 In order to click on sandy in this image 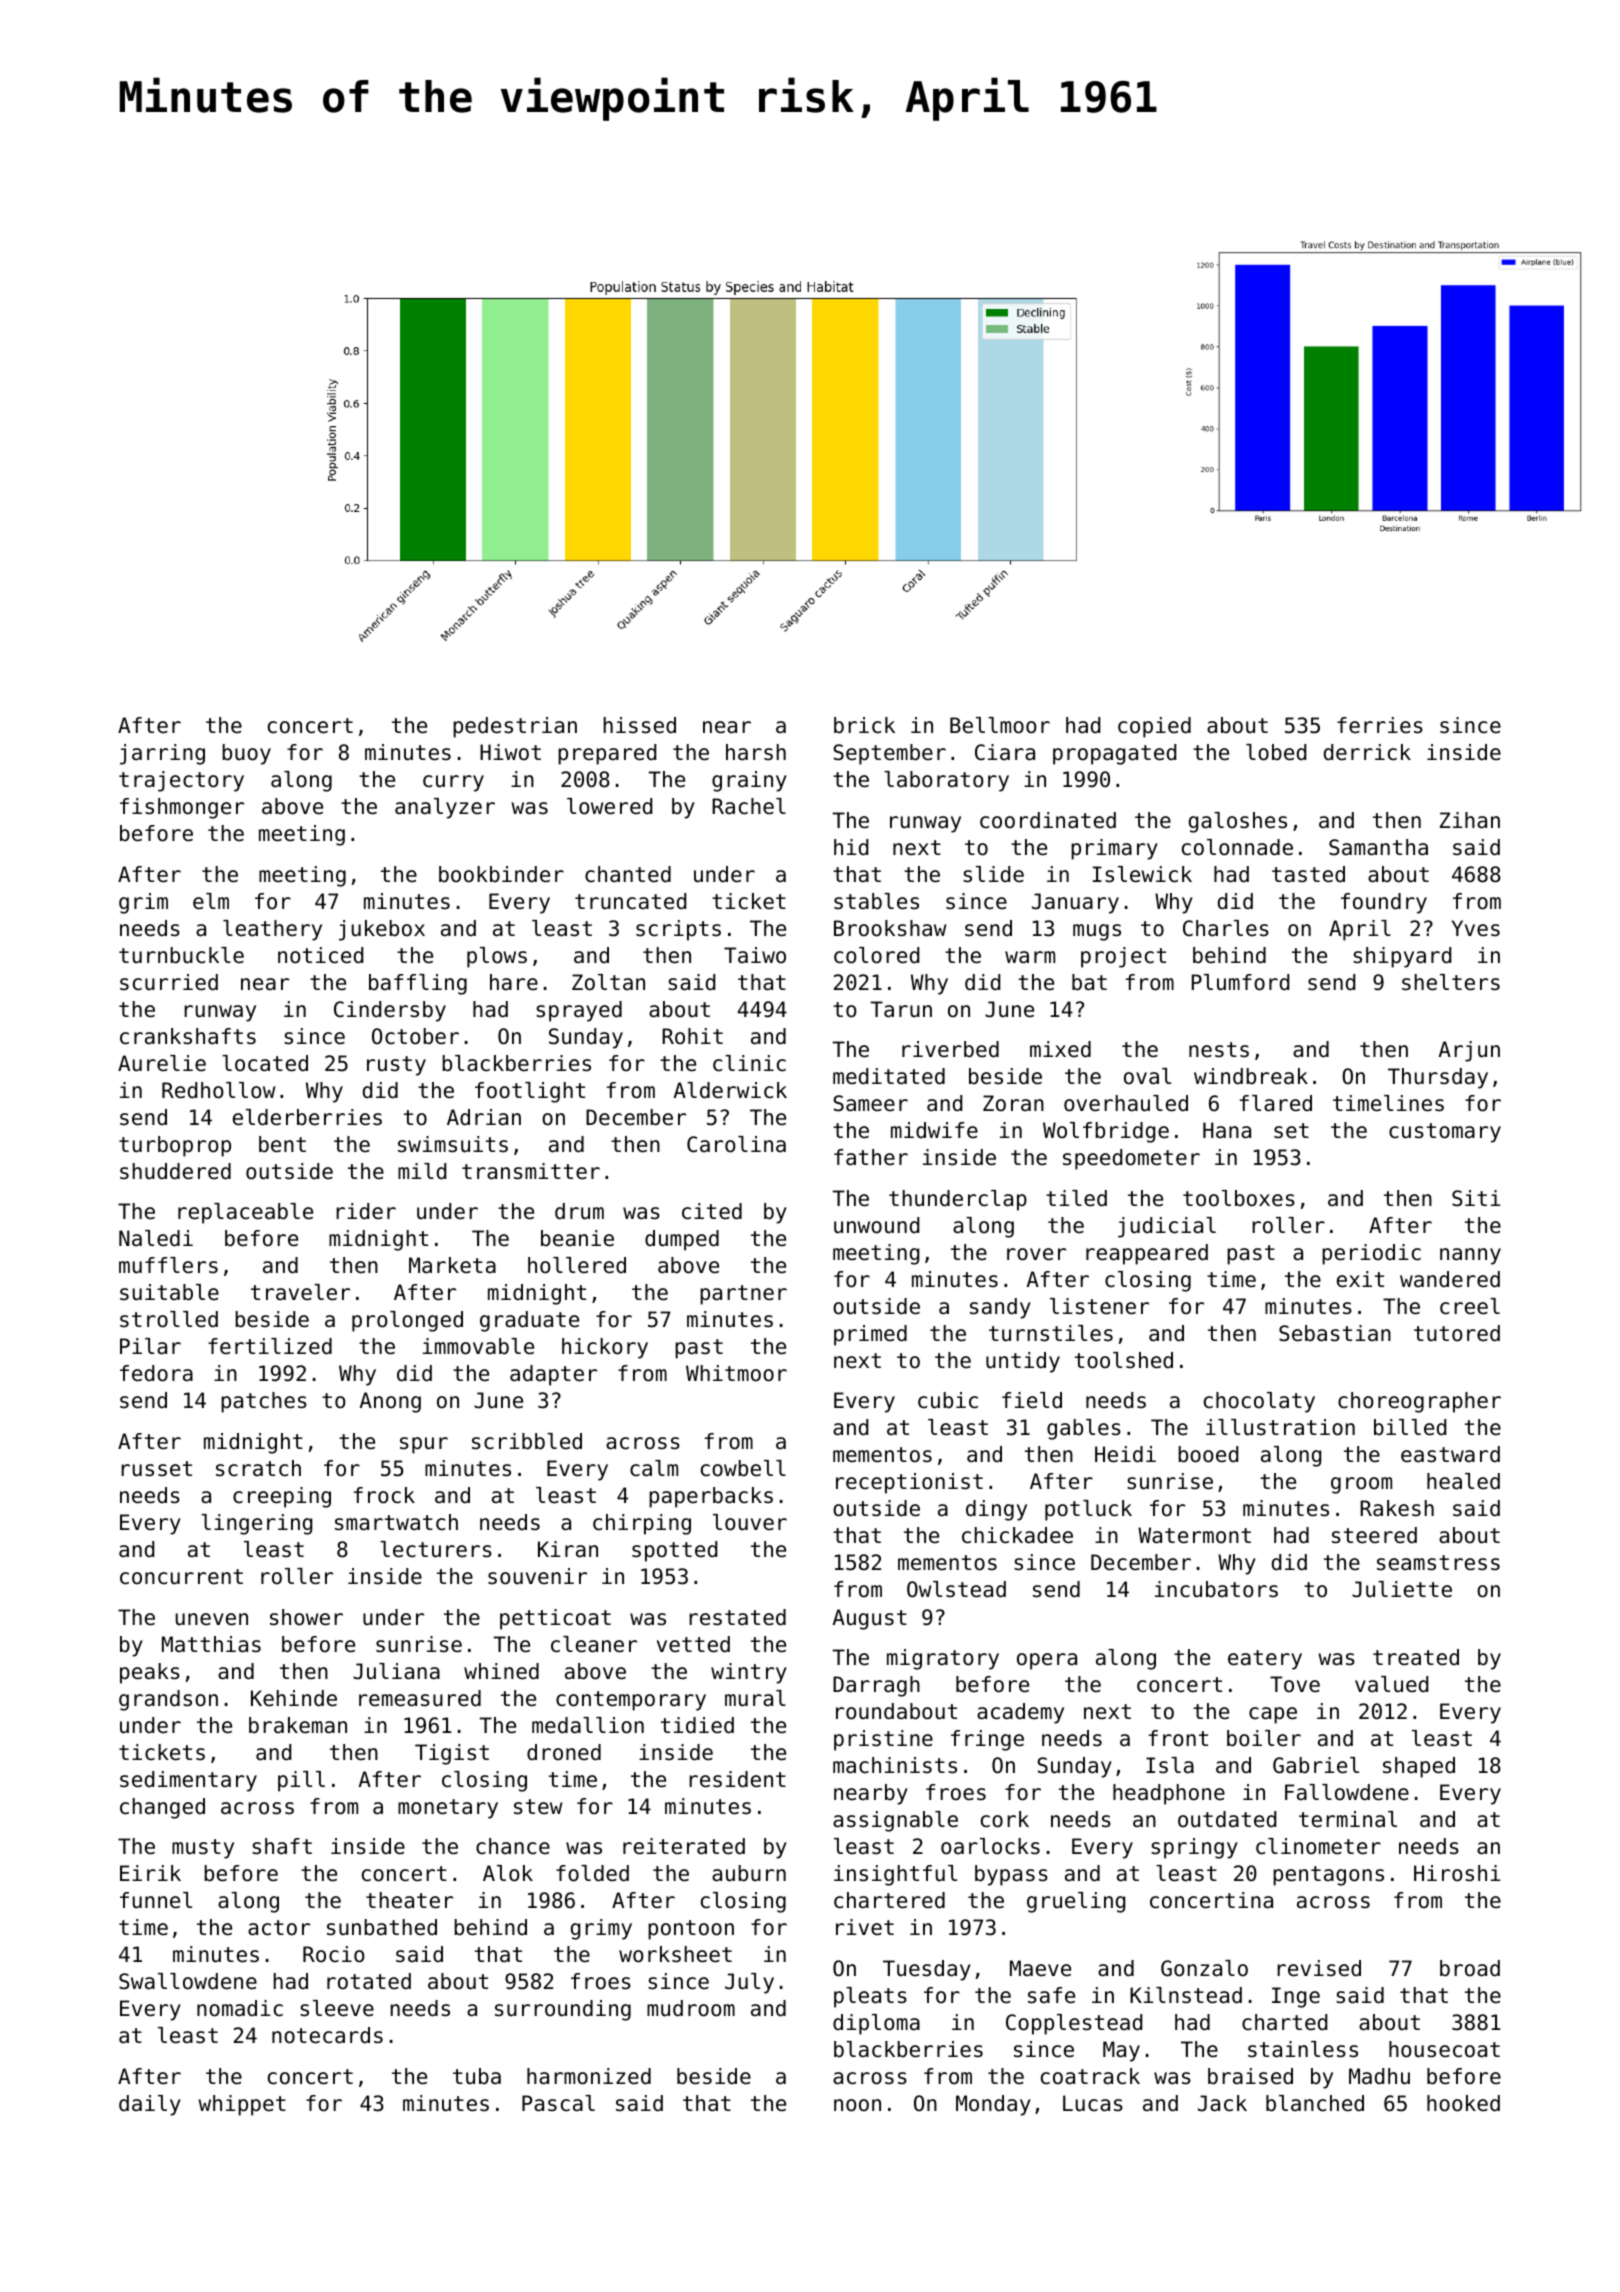, I will do `click(1000, 1308)`.
